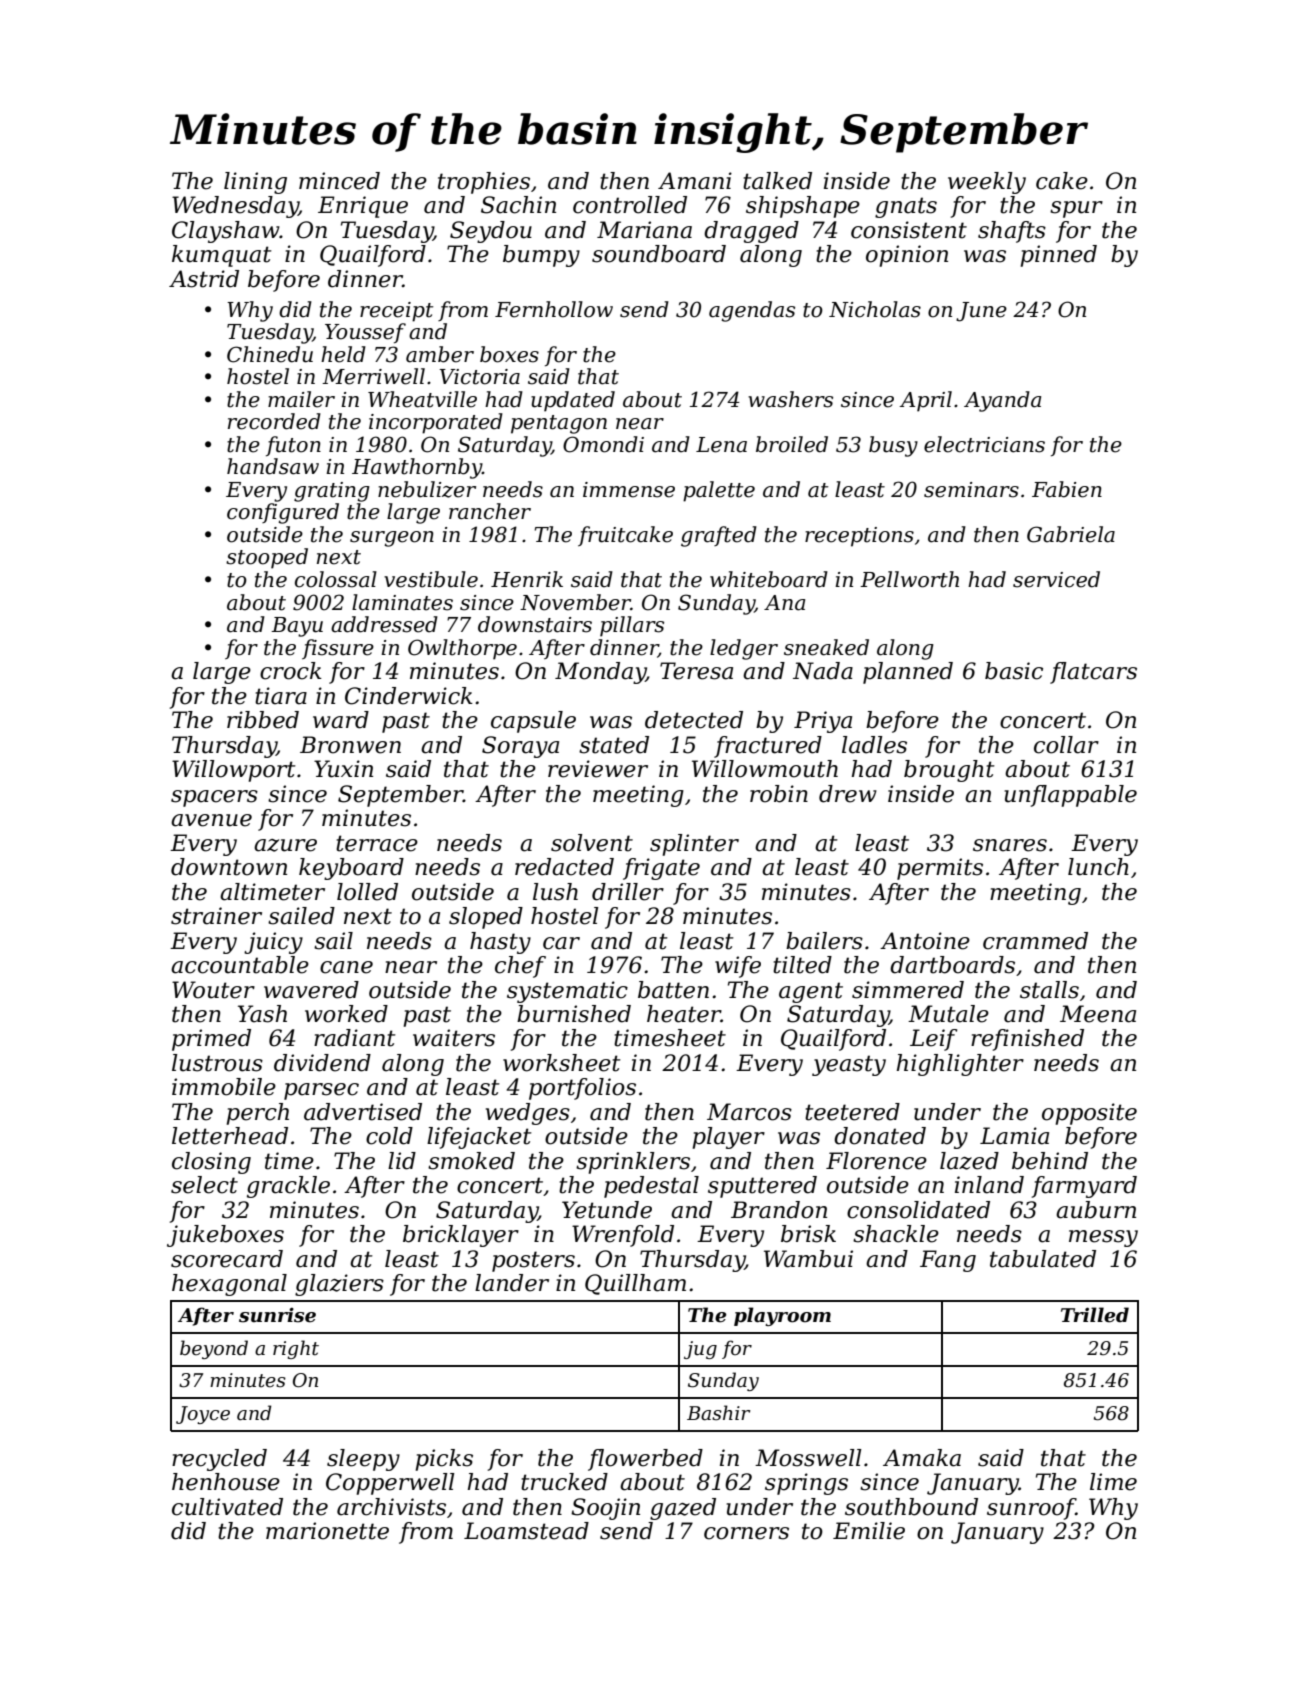 This page has height=1694, width=1309. Describe the element at coordinates (607, 1210) in the page. I see `Yetunde` at that location.
